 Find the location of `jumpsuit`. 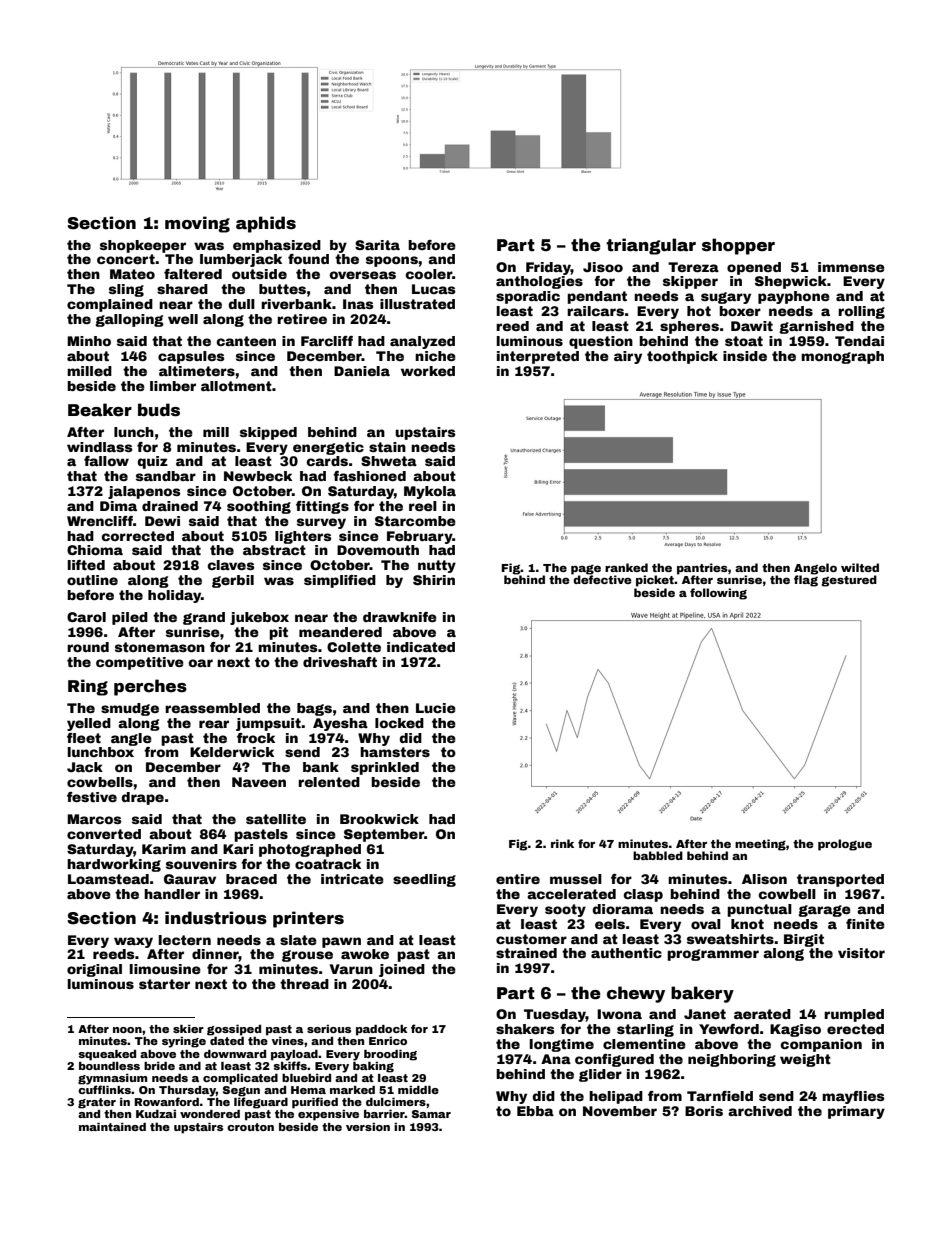

jumpsuit is located at coordinates (268, 724).
